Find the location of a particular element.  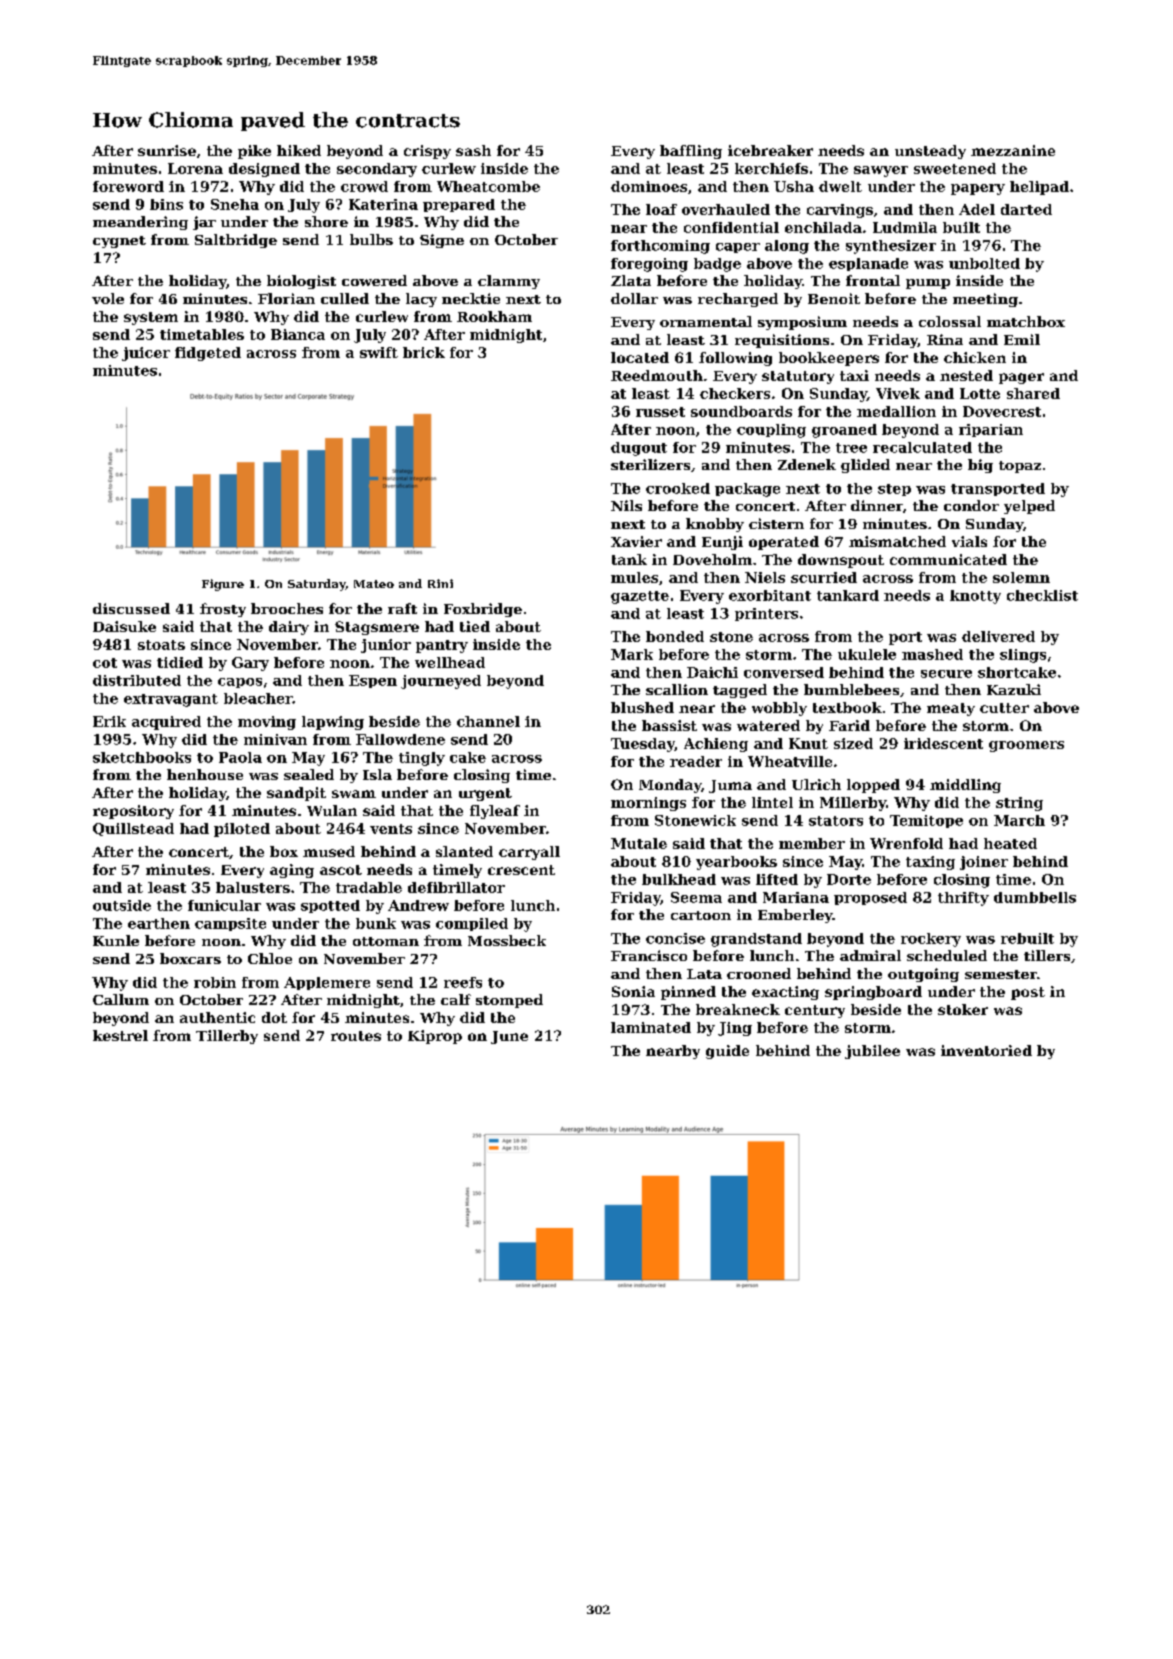

sash is located at coordinates (473, 150).
